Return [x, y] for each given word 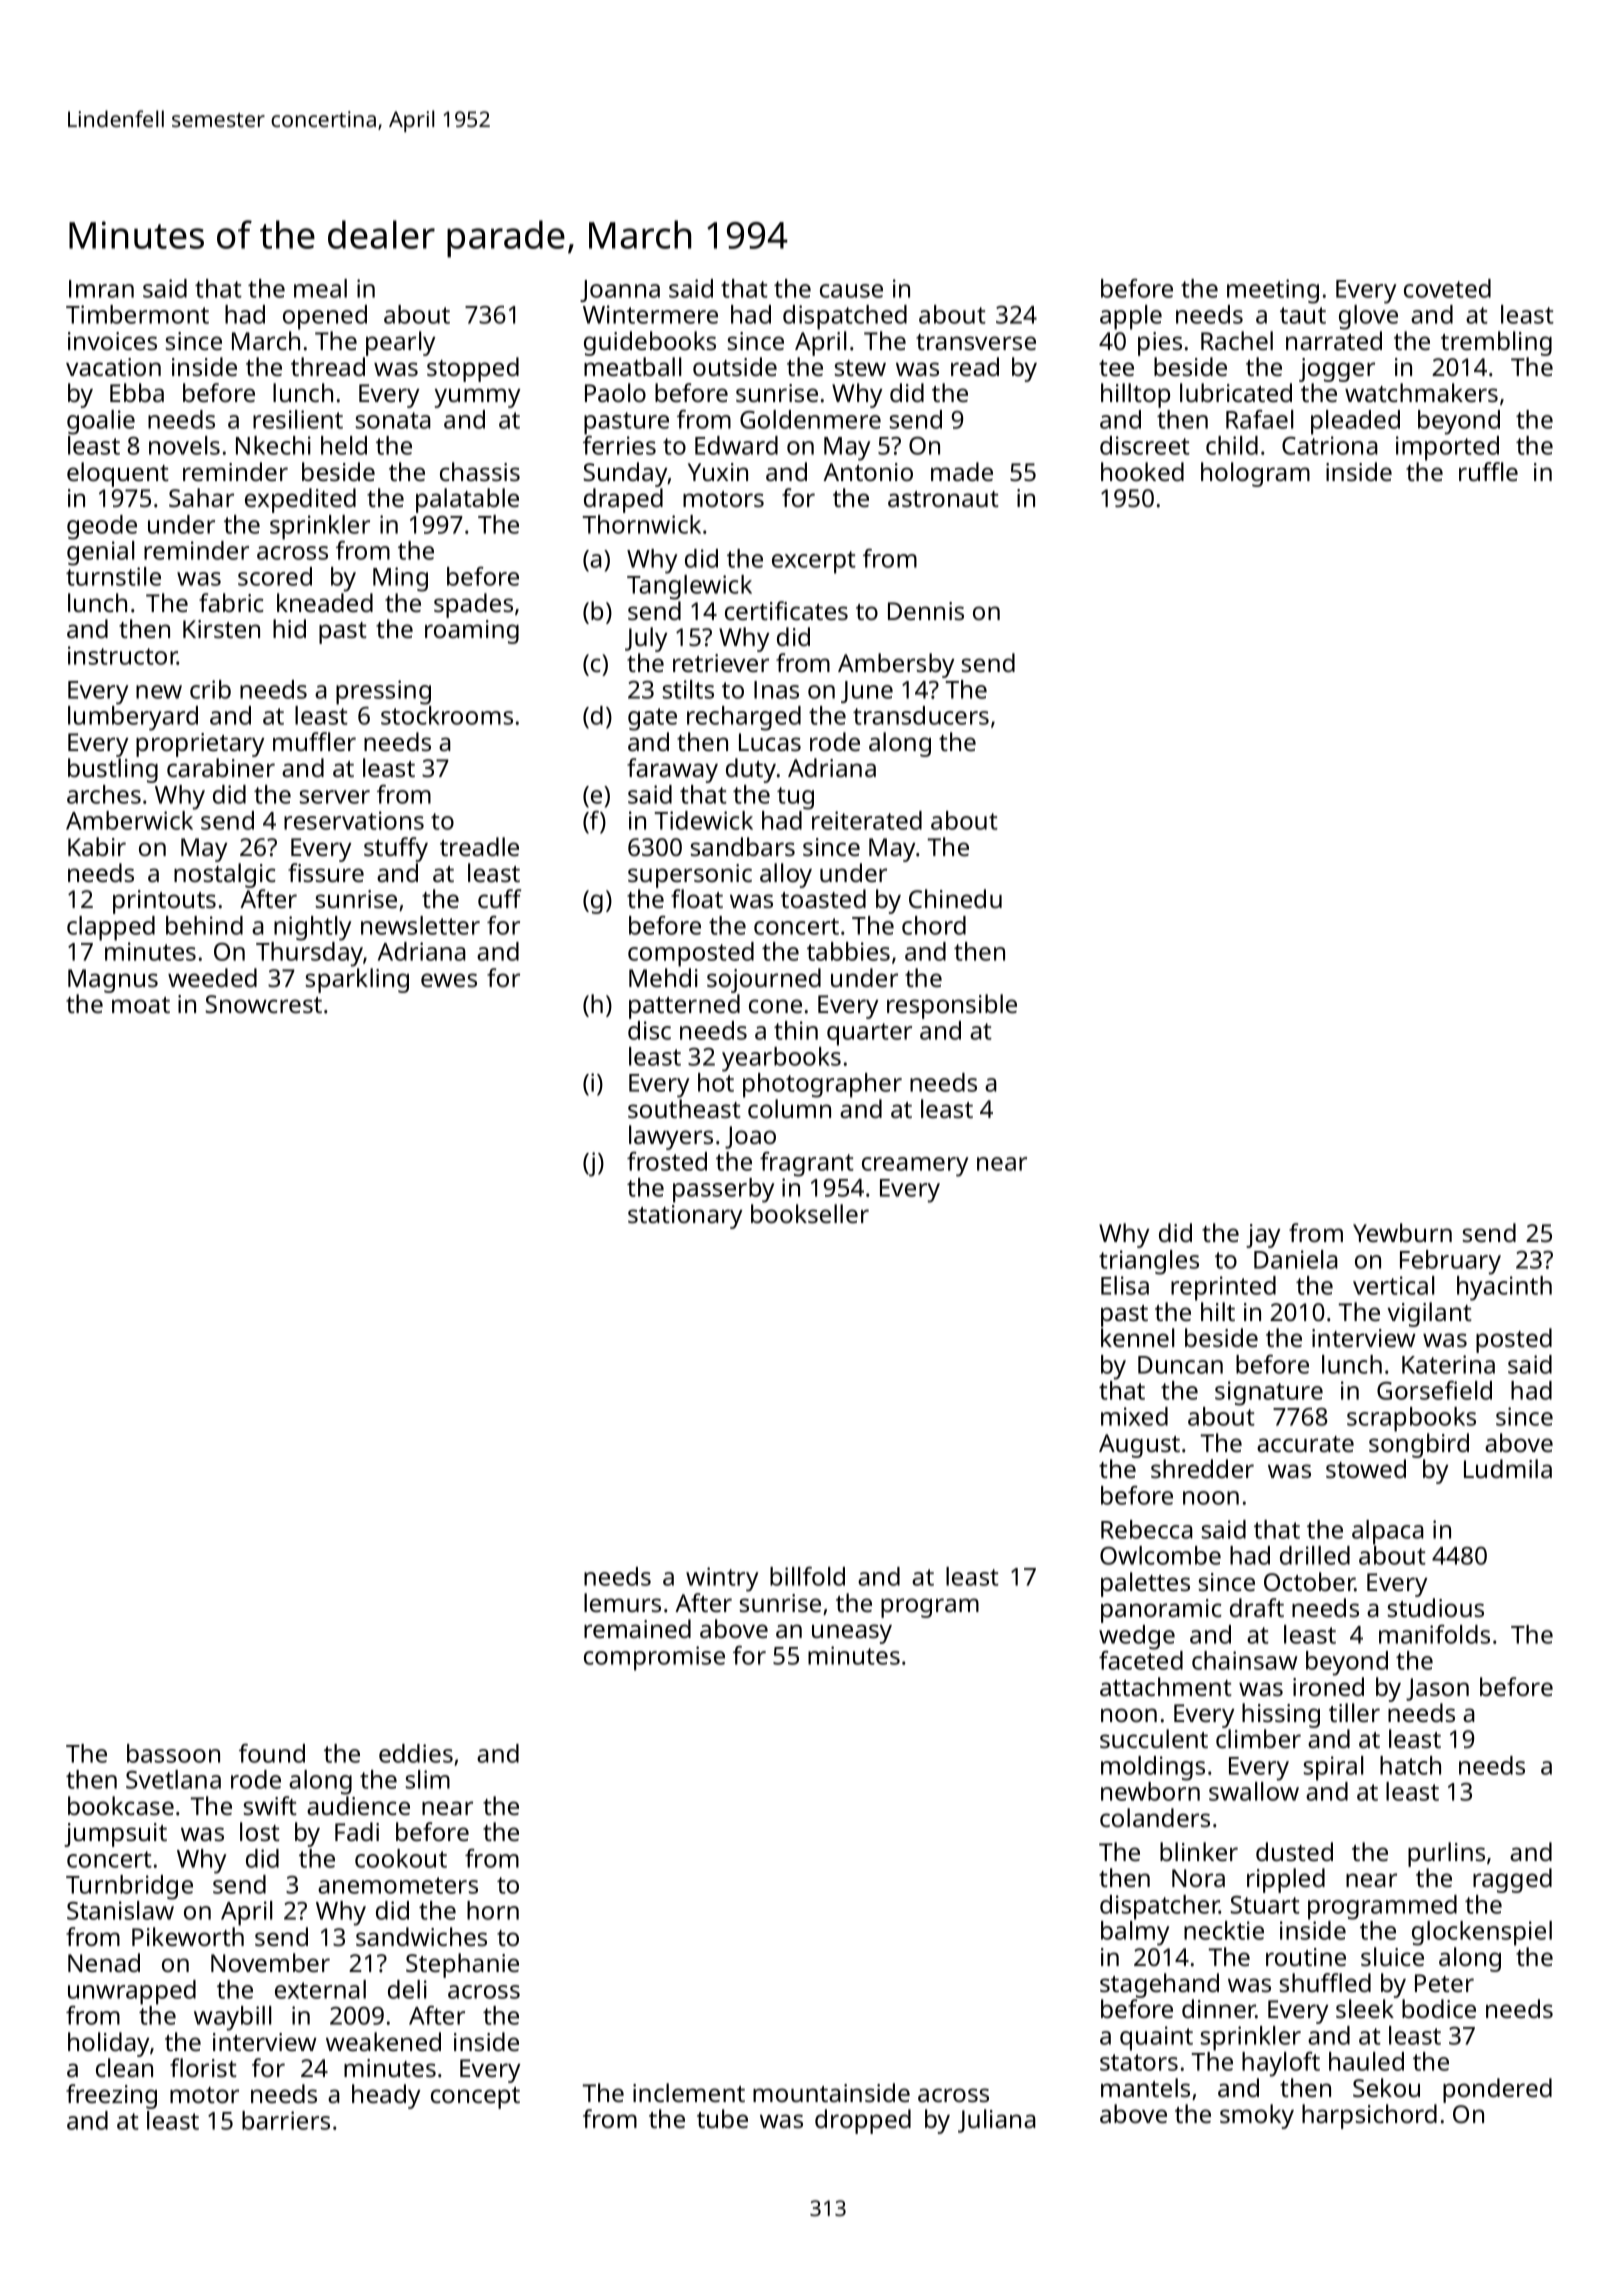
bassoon [173, 1753]
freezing [111, 2096]
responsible [952, 1006]
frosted [667, 1161]
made [962, 471]
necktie [1224, 1930]
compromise [654, 1658]
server [335, 797]
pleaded [1355, 422]
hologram [1255, 474]
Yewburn [1402, 1232]
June [867, 692]
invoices [112, 341]
